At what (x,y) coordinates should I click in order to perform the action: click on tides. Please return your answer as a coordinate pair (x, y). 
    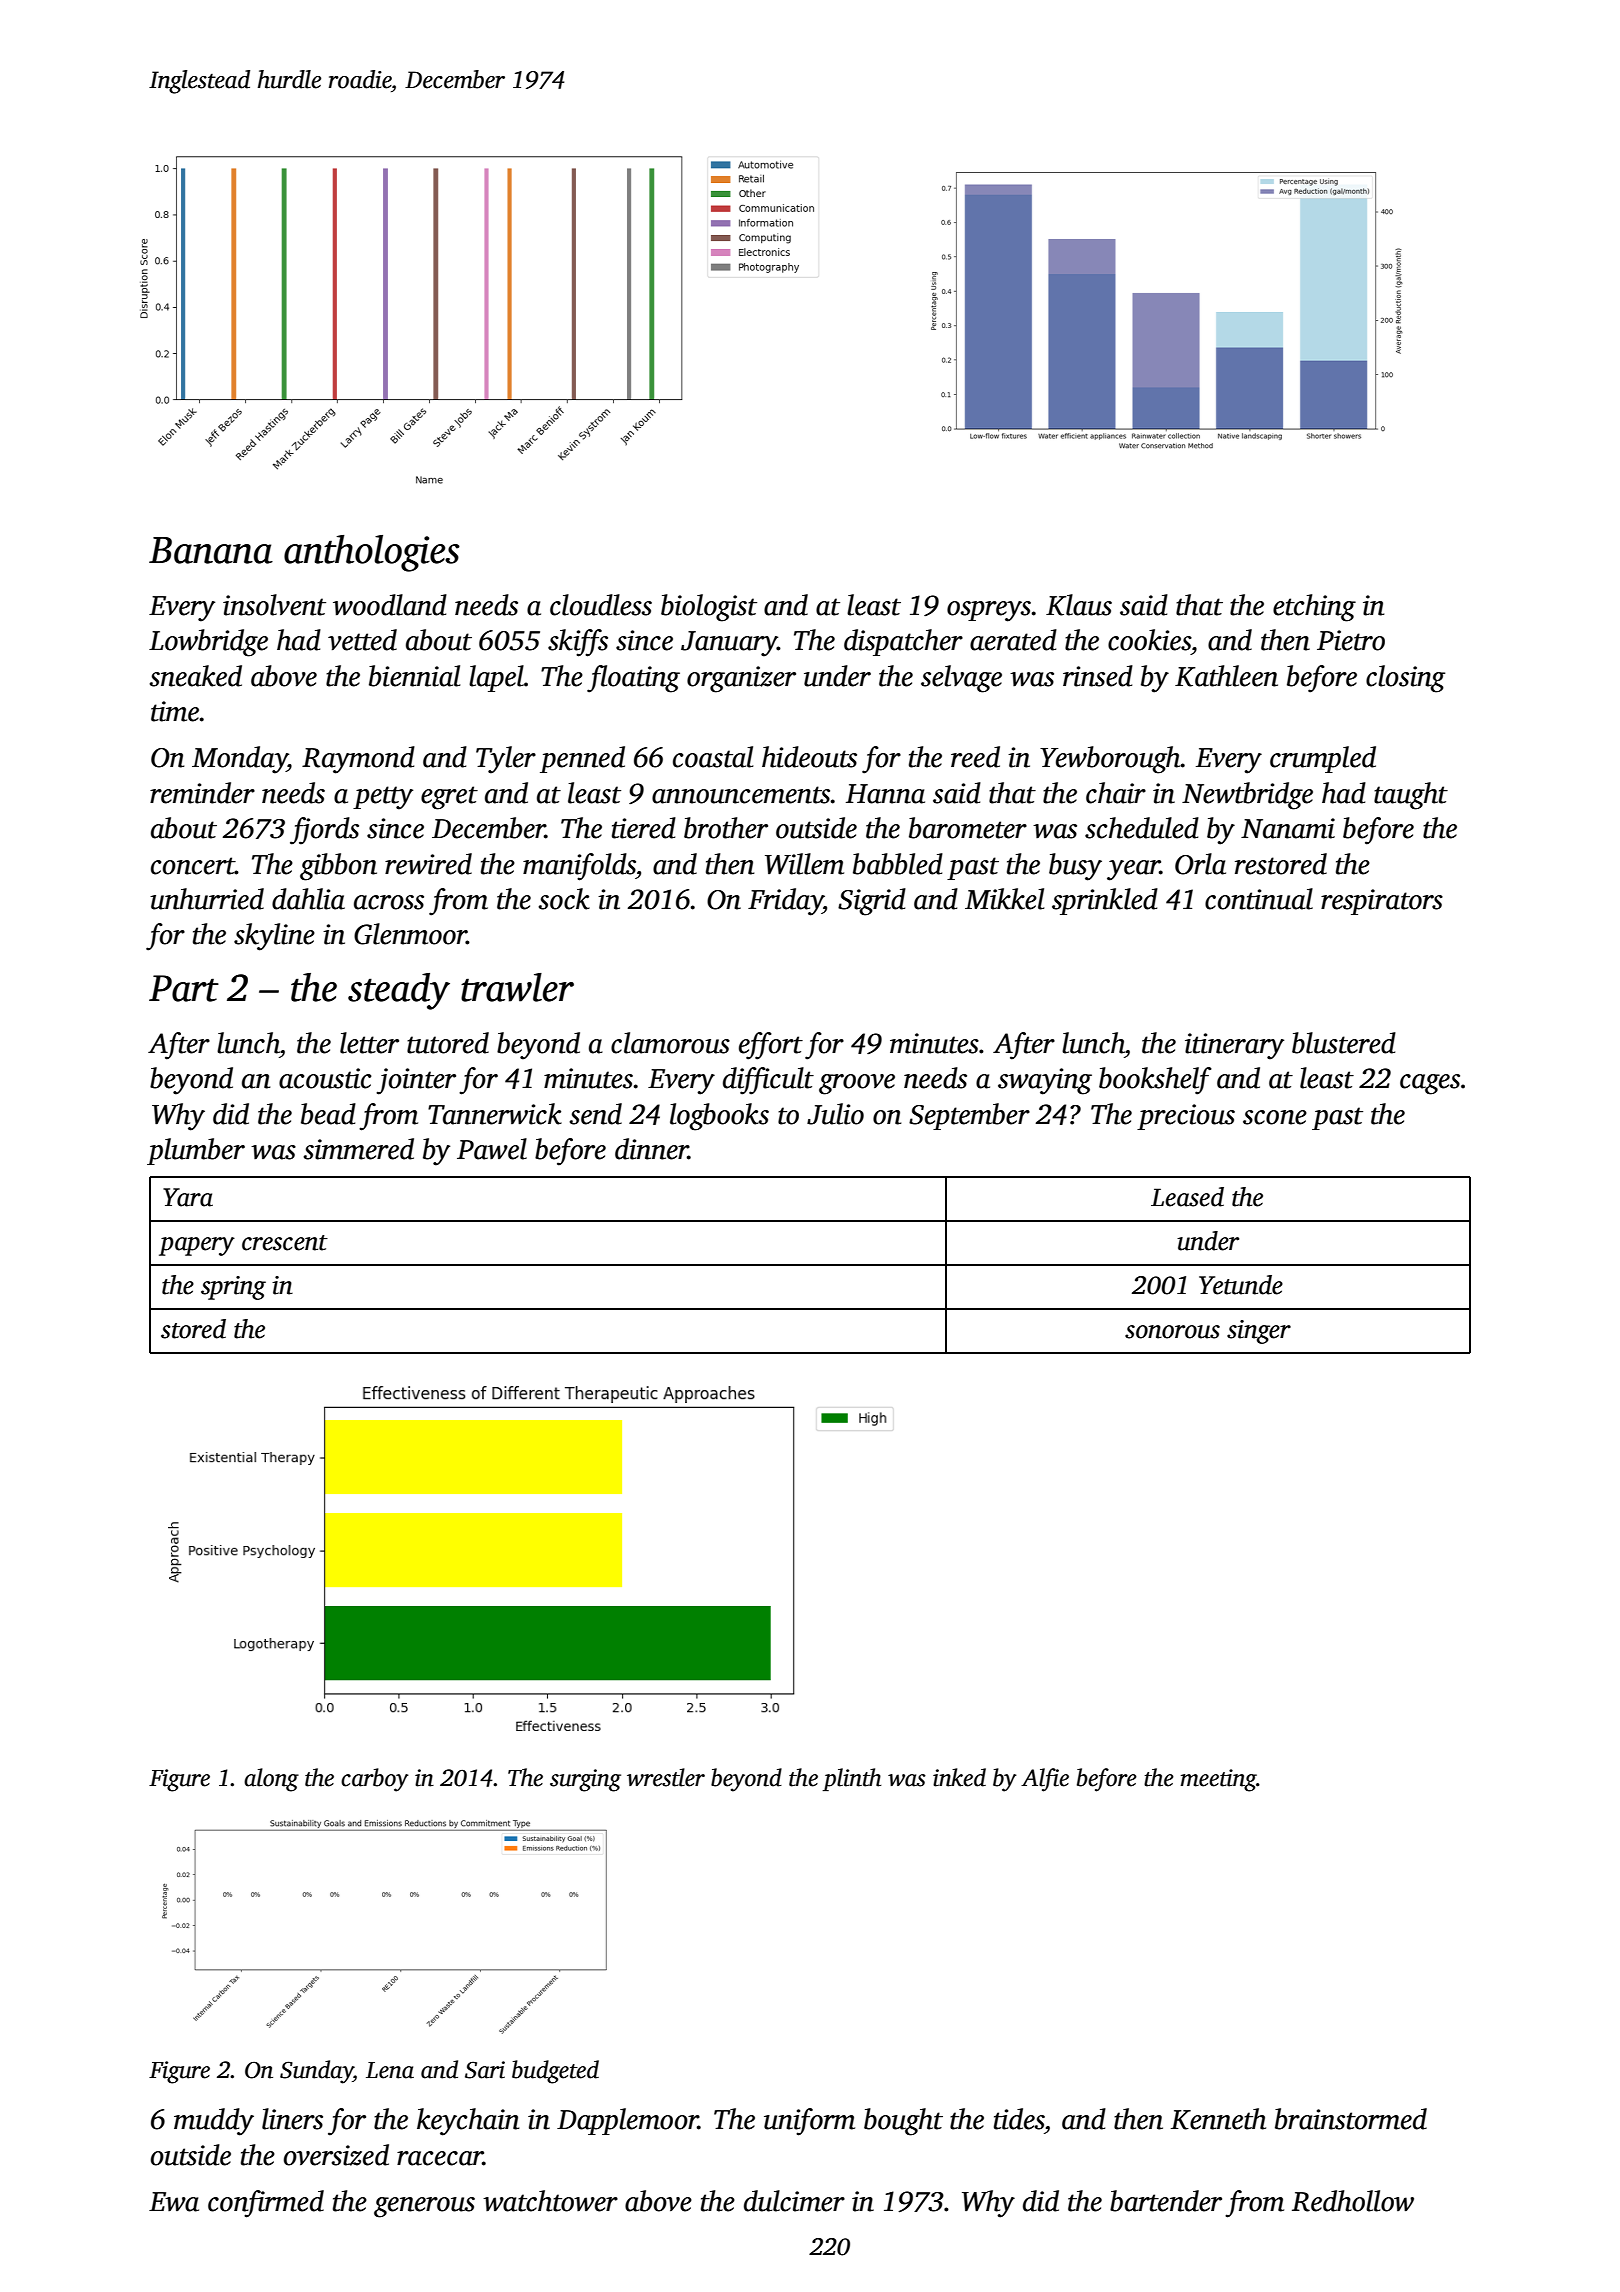
    Looking at the image, I should click on (1019, 2119).
